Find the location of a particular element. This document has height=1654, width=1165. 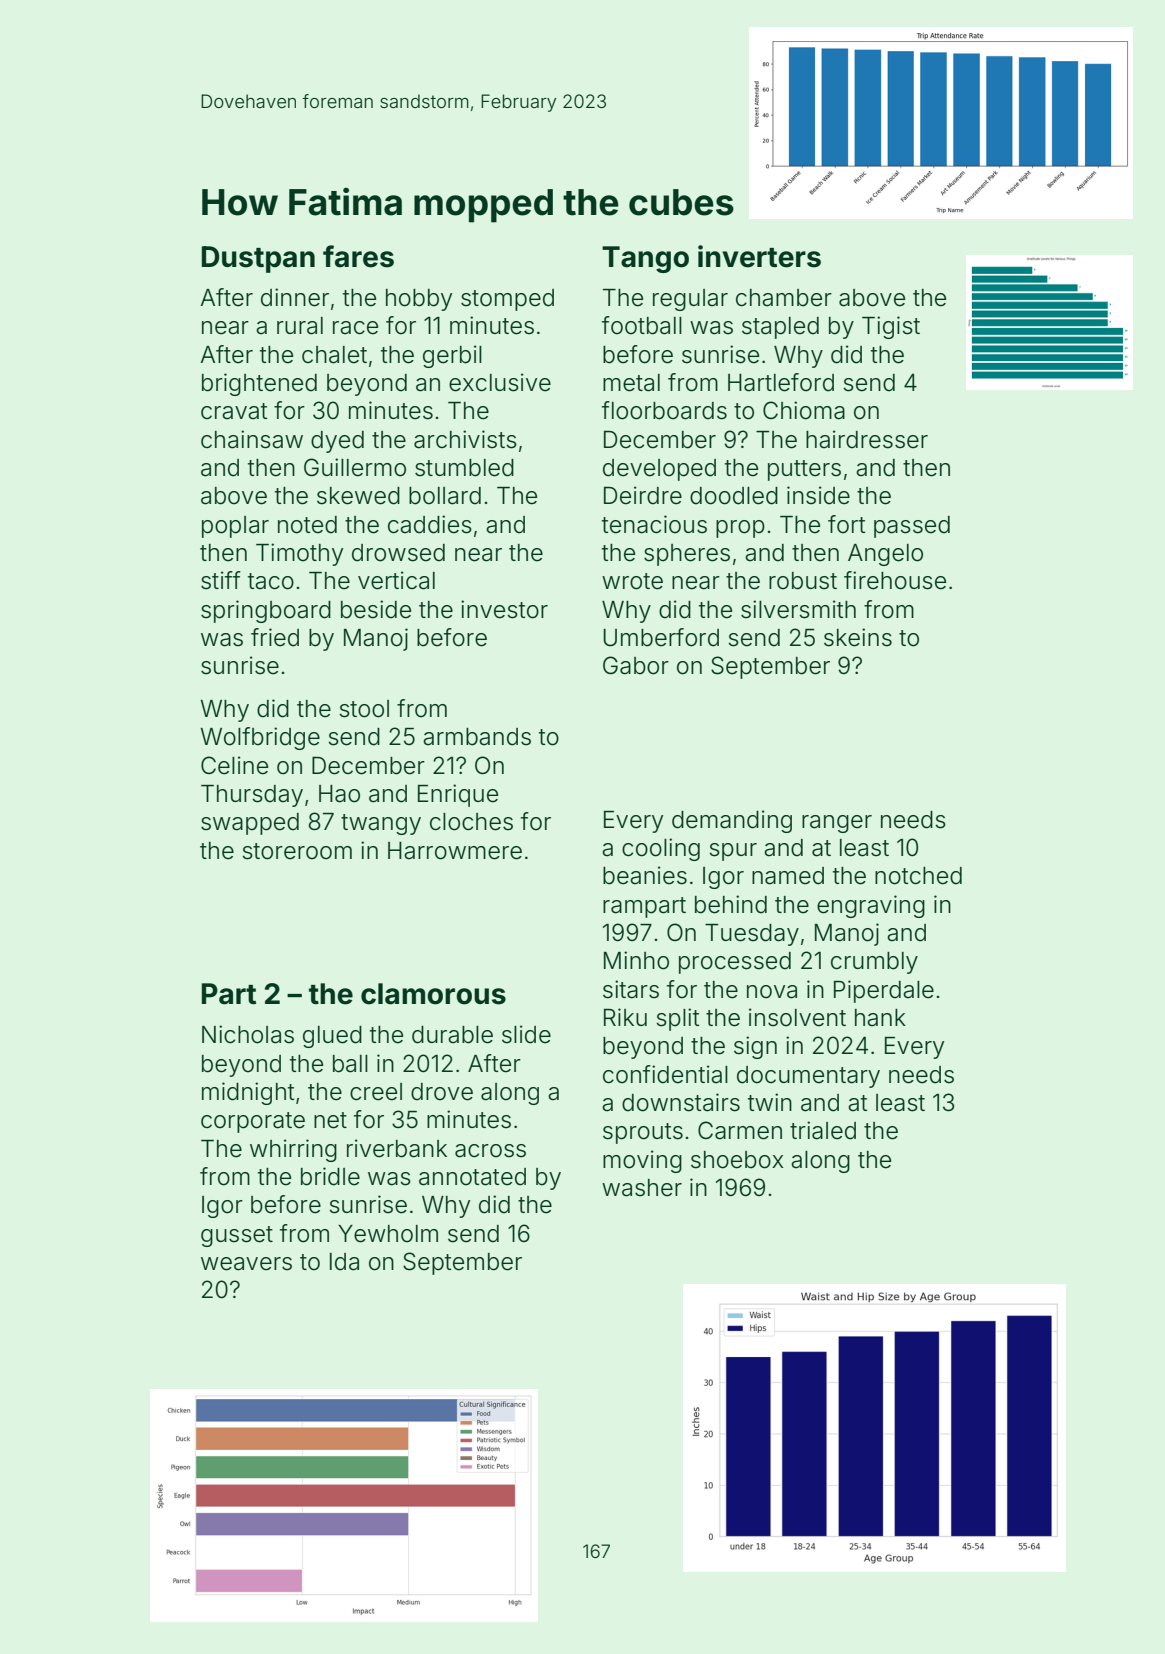

beside is located at coordinates (376, 609).
